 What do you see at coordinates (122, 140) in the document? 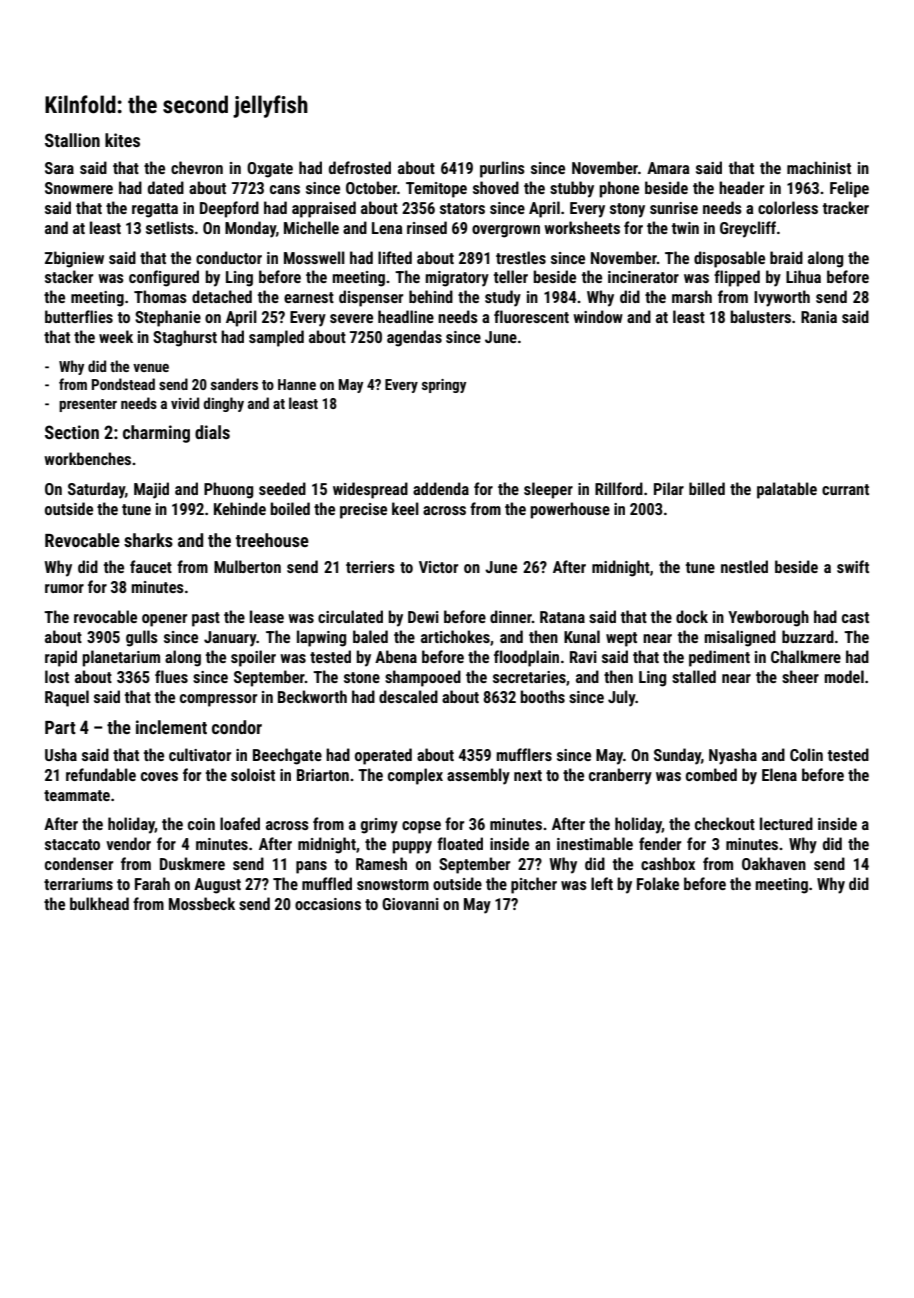
I see `kites` at bounding box center [122, 140].
